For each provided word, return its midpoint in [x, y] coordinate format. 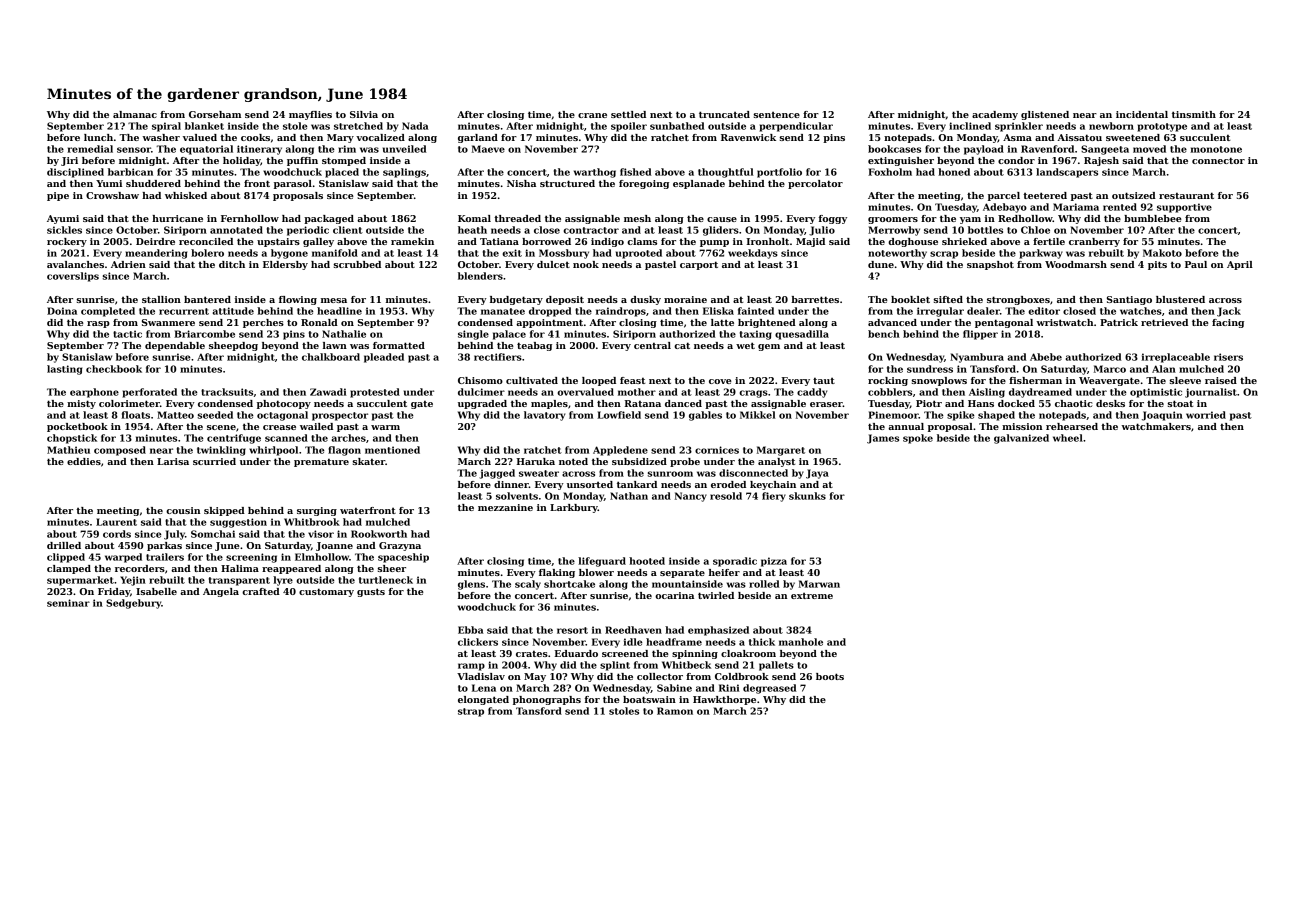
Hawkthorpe [724, 700]
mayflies [310, 115]
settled [628, 114]
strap [471, 712]
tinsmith [1194, 114]
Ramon [675, 711]
